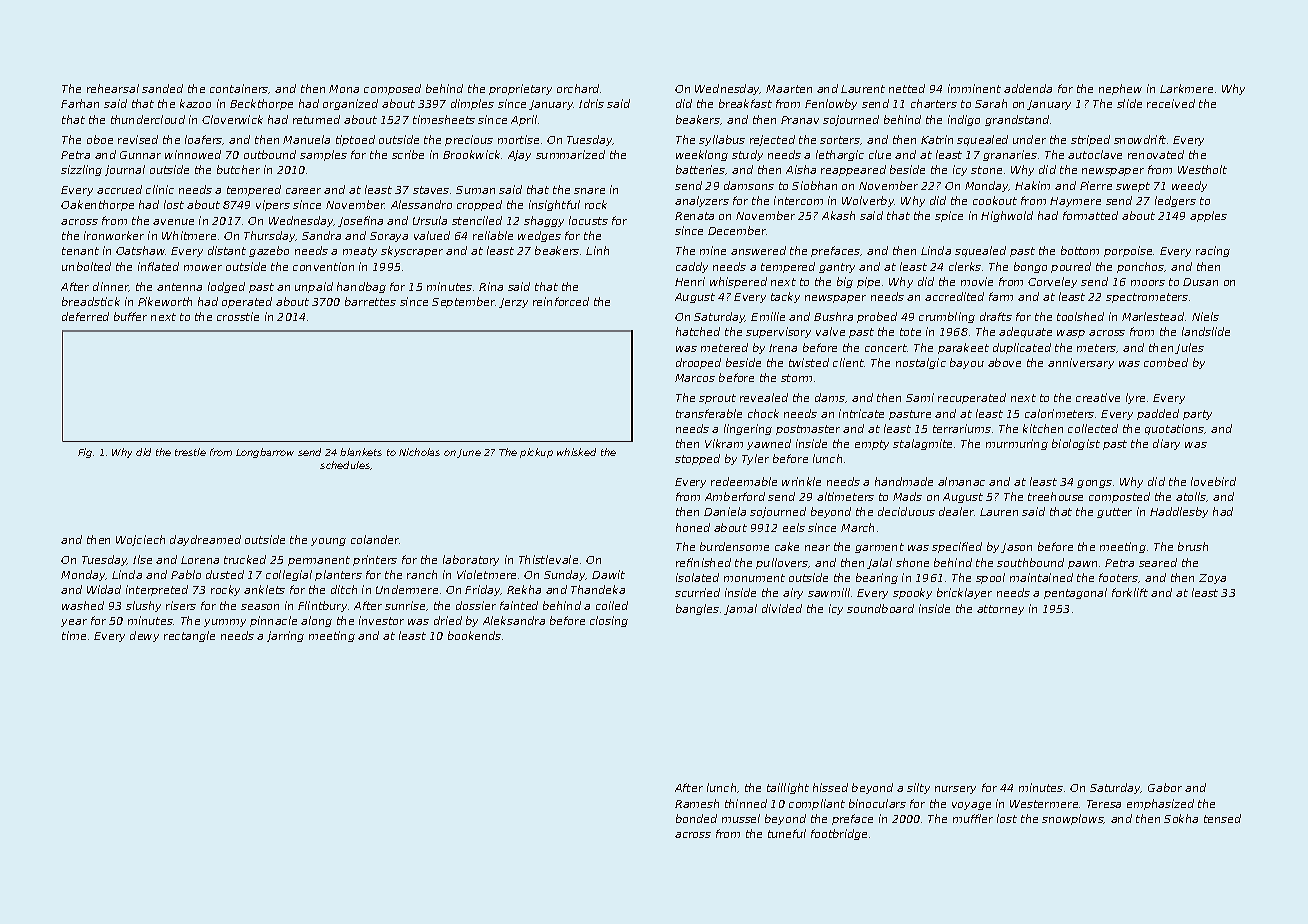  I want to click on nephew, so click(1120, 89).
